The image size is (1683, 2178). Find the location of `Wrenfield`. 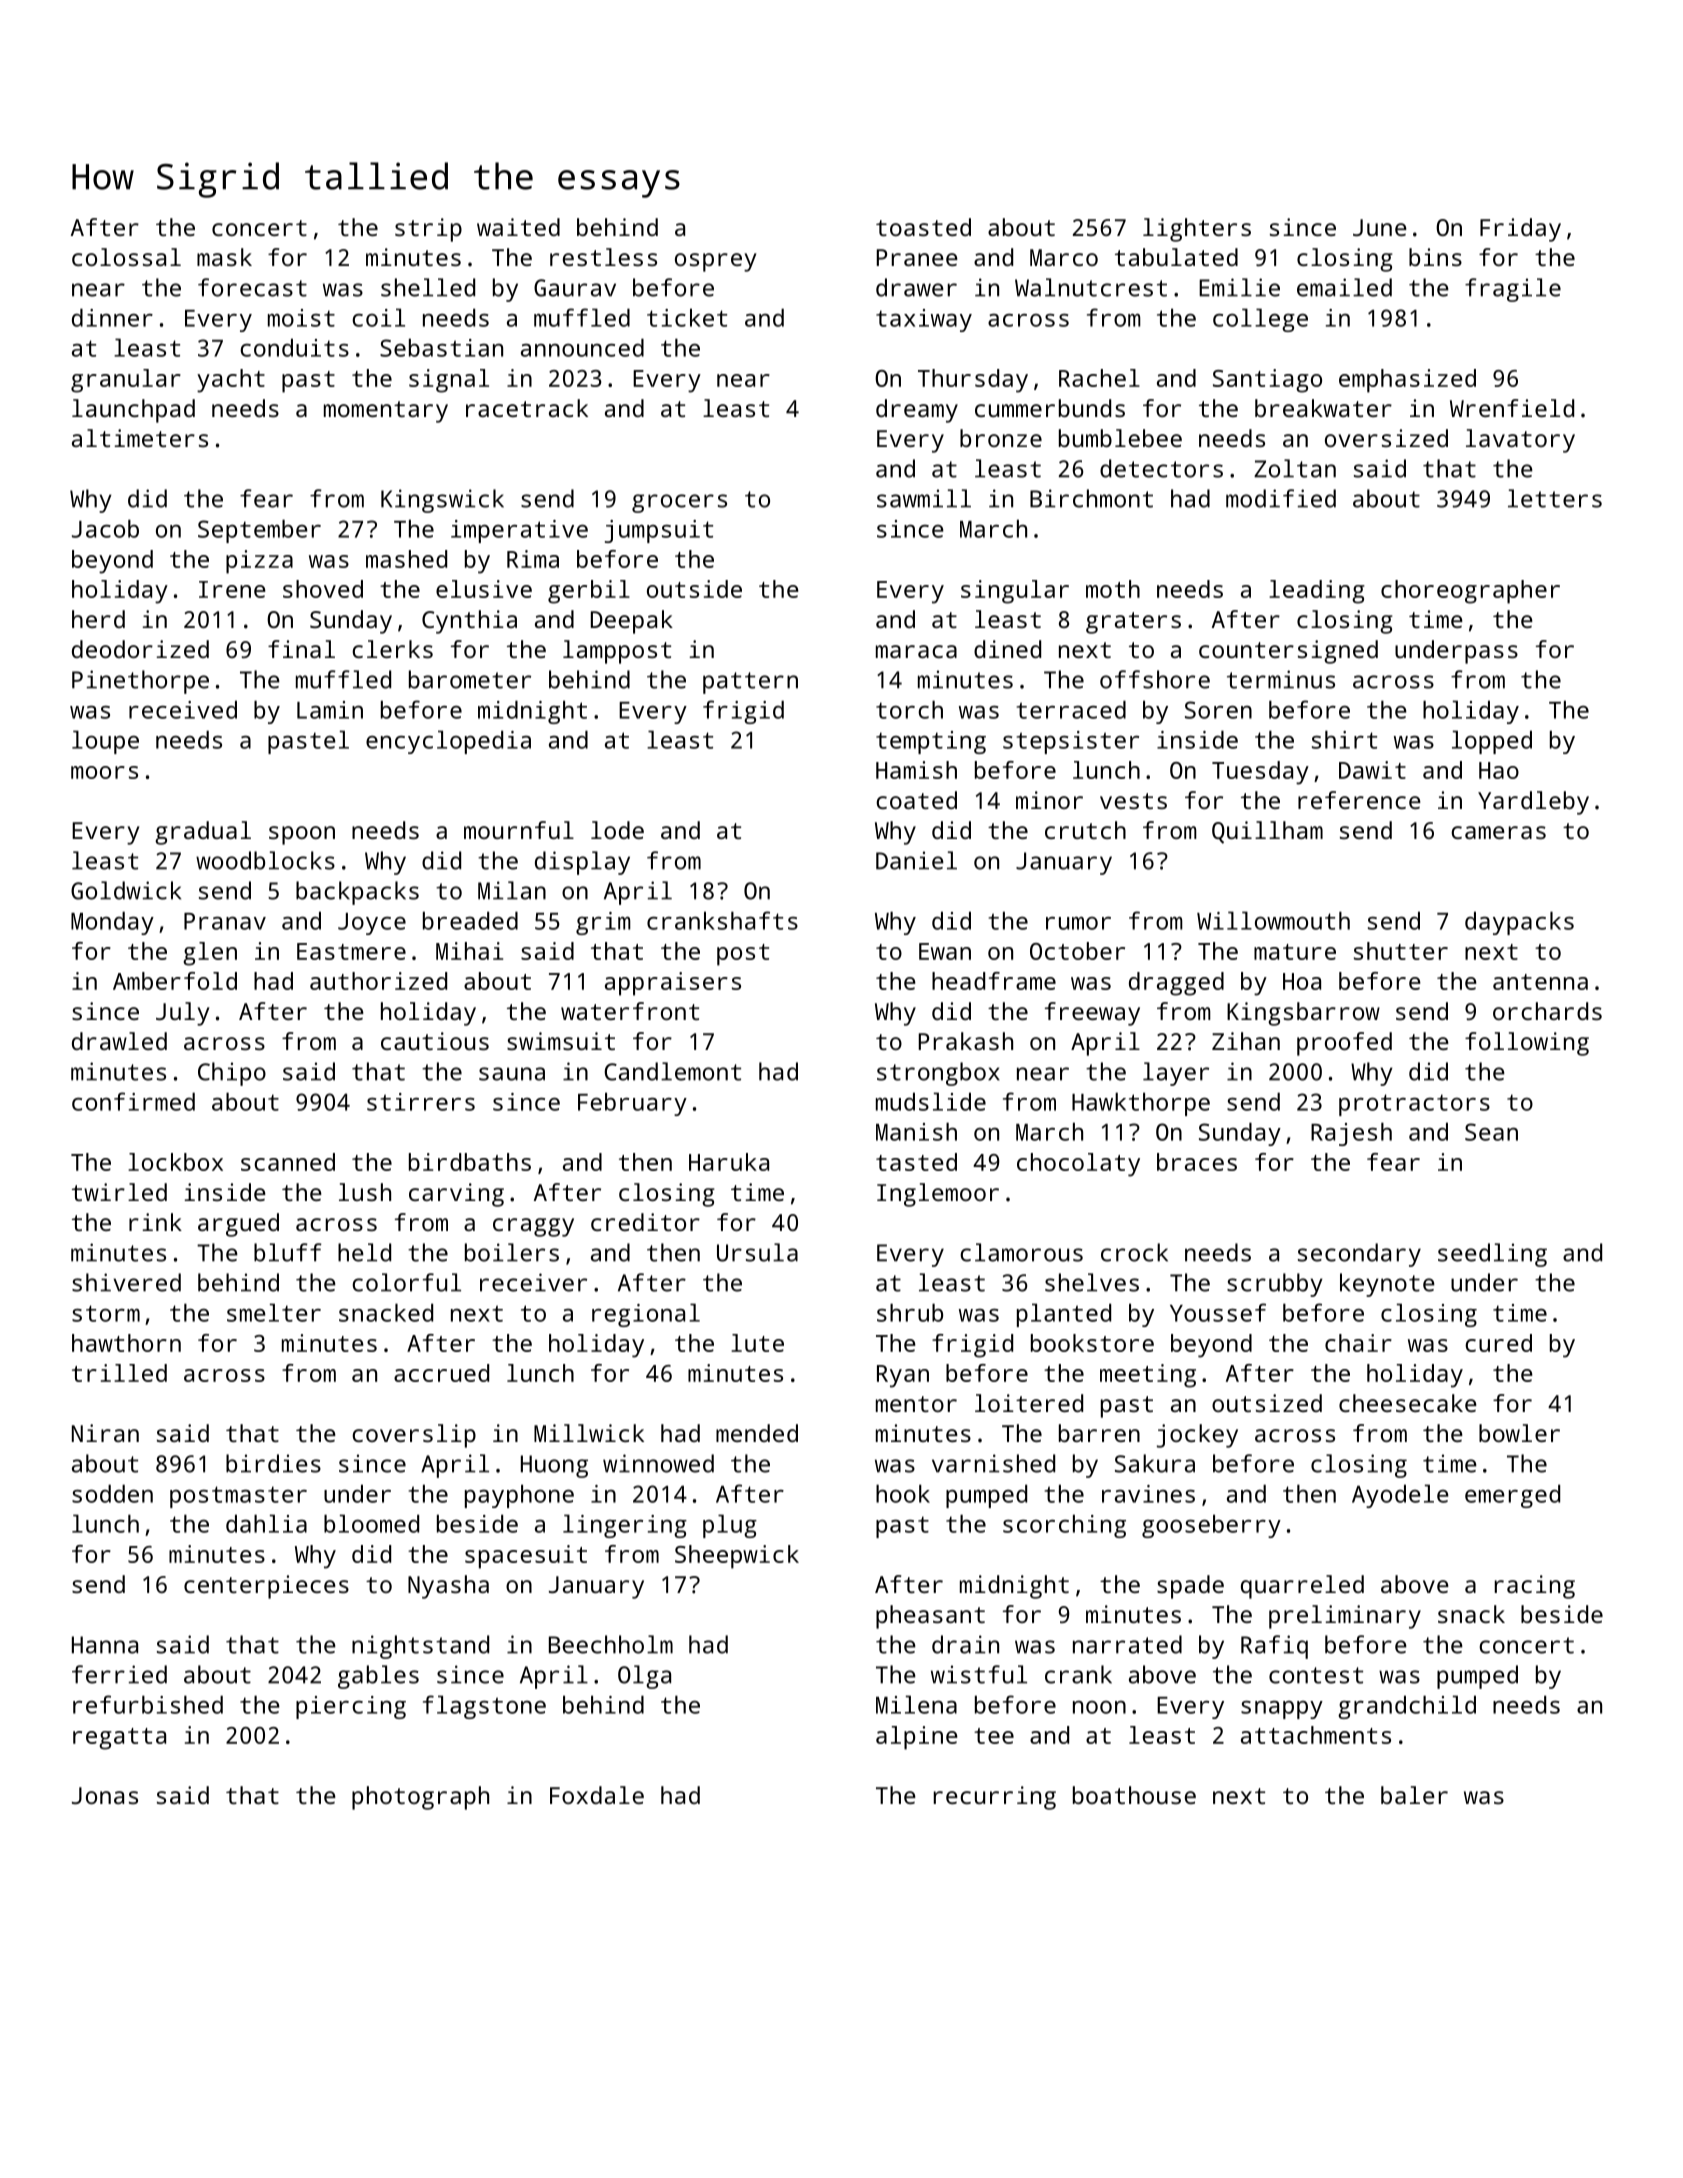

Wrenfield is located at coordinates (1512, 408).
